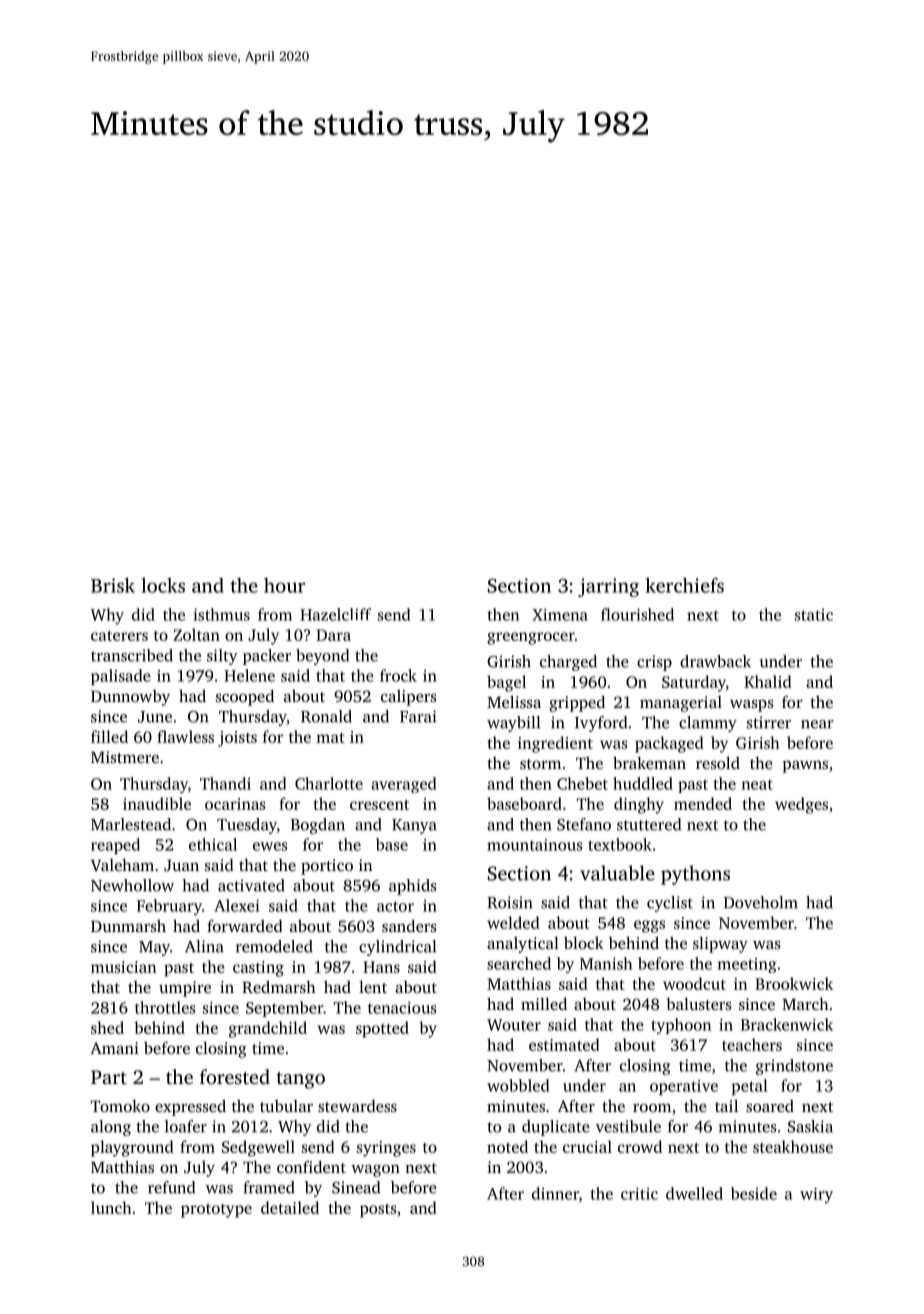 This screenshot has width=924, height=1314. What do you see at coordinates (608, 587) in the screenshot?
I see `jarring` at bounding box center [608, 587].
